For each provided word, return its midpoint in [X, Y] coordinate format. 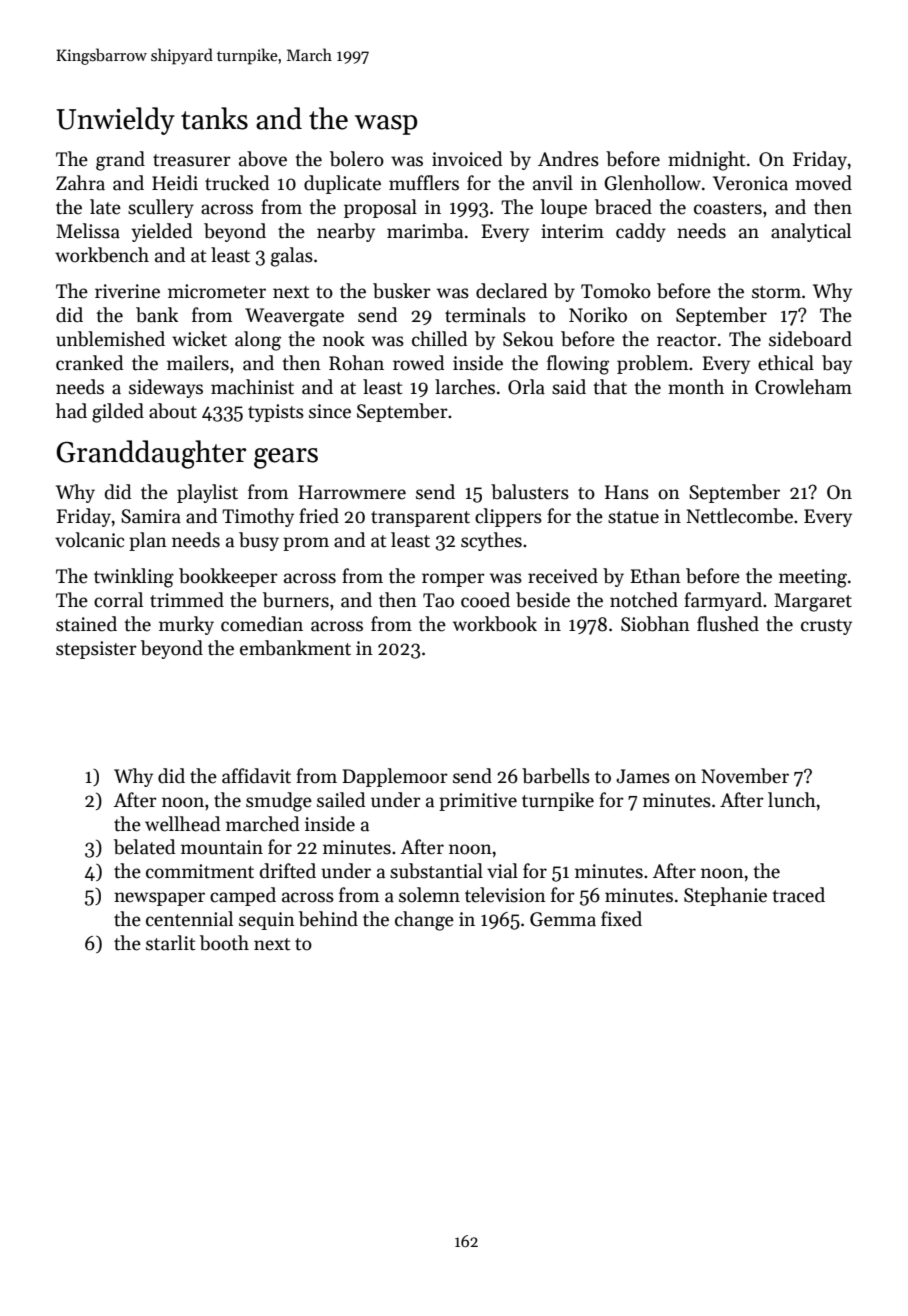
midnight [706, 161]
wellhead [182, 824]
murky [186, 625]
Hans [627, 492]
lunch [792, 800]
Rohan [356, 363]
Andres [568, 159]
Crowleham [803, 387]
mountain [222, 847]
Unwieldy [116, 121]
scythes [491, 541]
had [71, 411]
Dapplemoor [395, 777]
